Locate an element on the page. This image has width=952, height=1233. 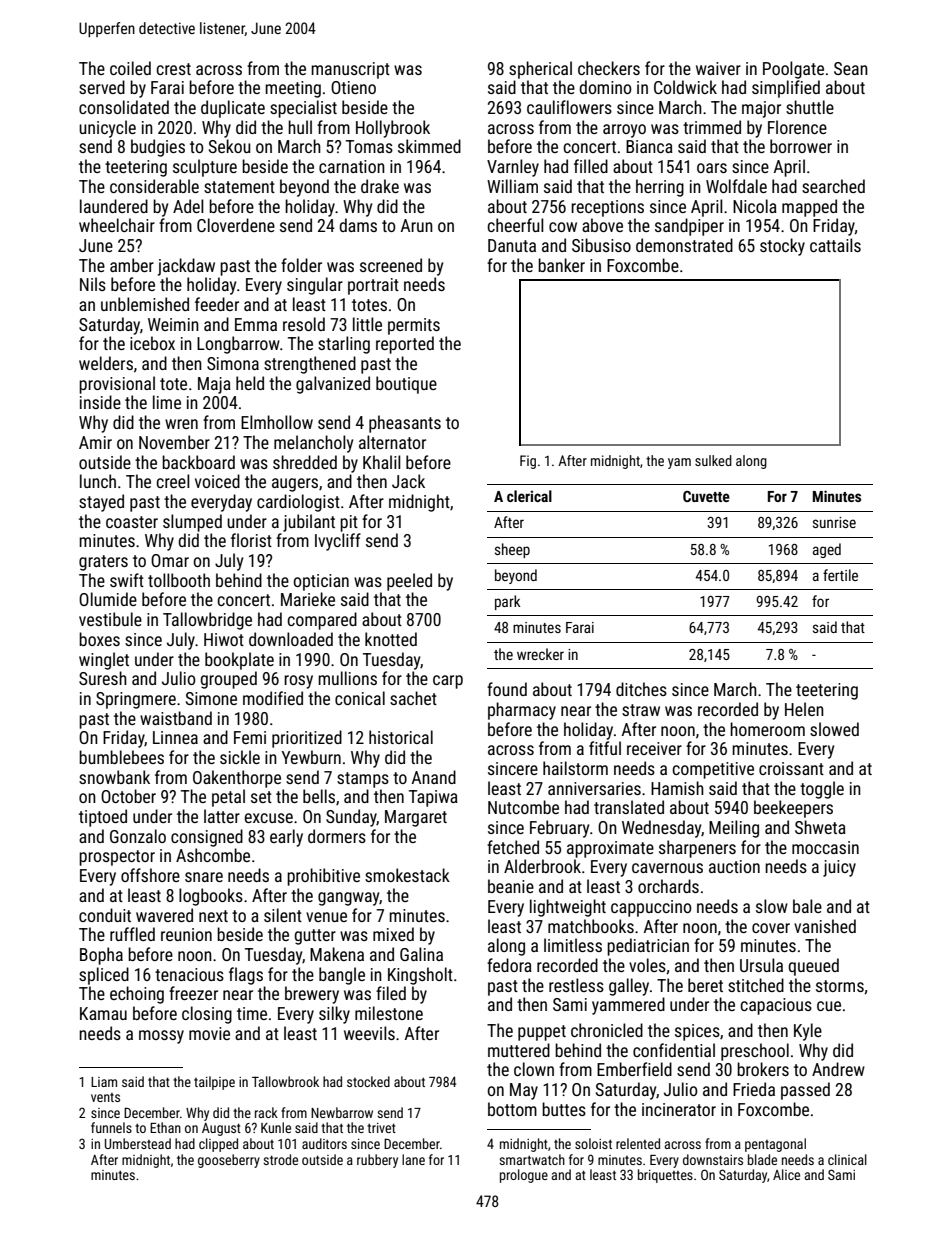
clown is located at coordinates (534, 1069).
